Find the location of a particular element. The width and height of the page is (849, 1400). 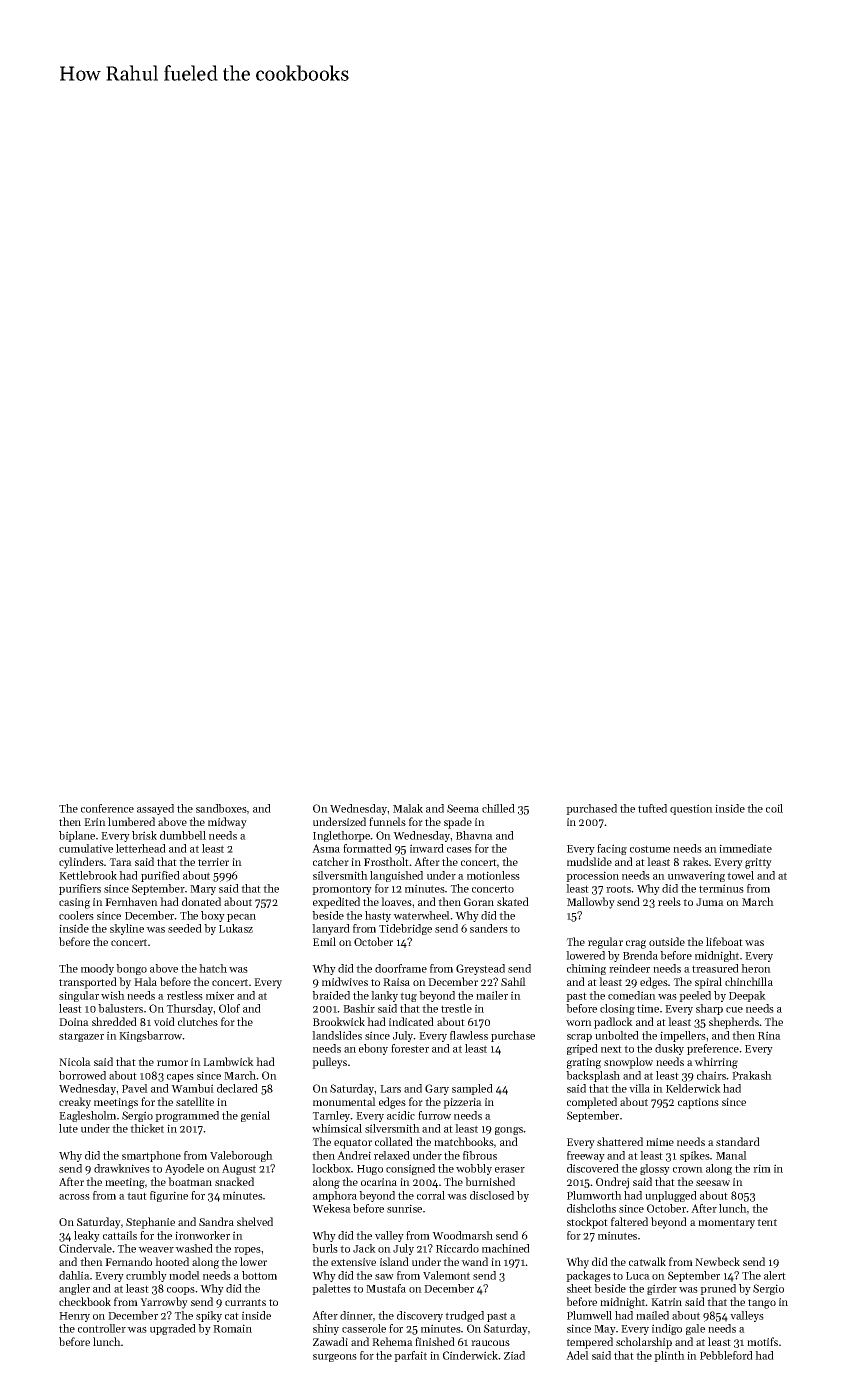

machined is located at coordinates (506, 1248).
